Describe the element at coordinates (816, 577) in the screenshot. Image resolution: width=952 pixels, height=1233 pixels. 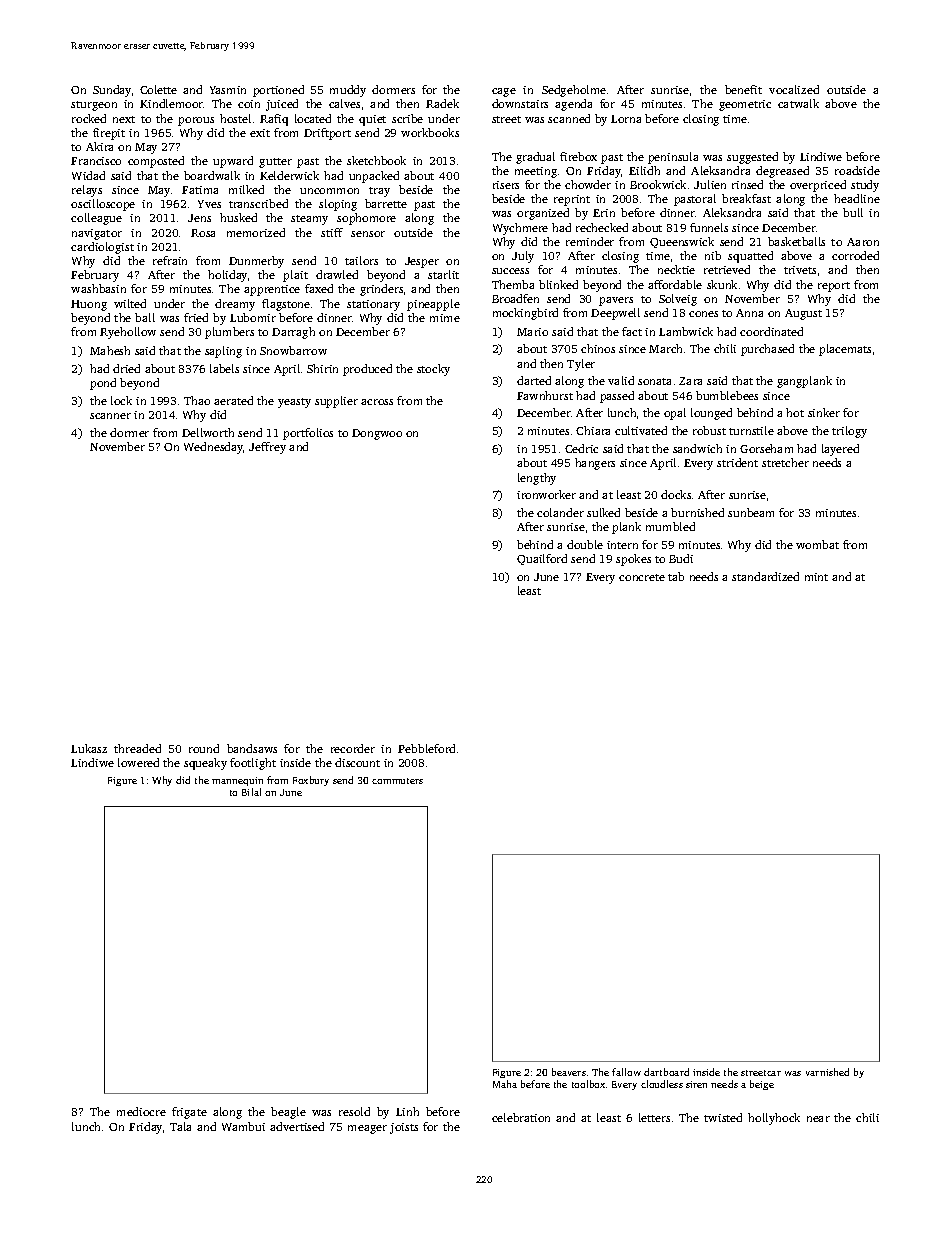
I see `mint` at that location.
